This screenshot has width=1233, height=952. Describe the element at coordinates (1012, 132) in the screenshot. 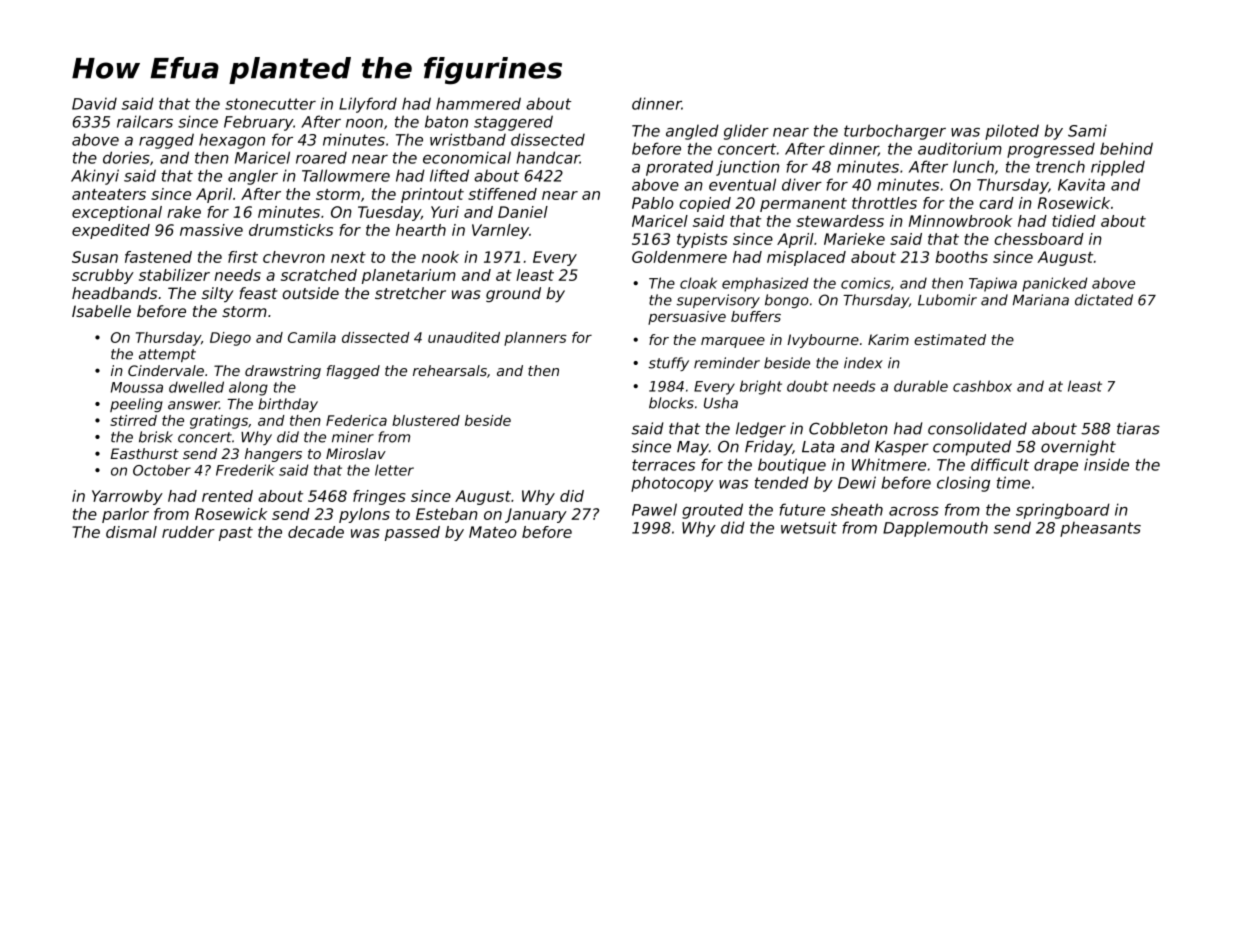

I see `piloted` at that location.
